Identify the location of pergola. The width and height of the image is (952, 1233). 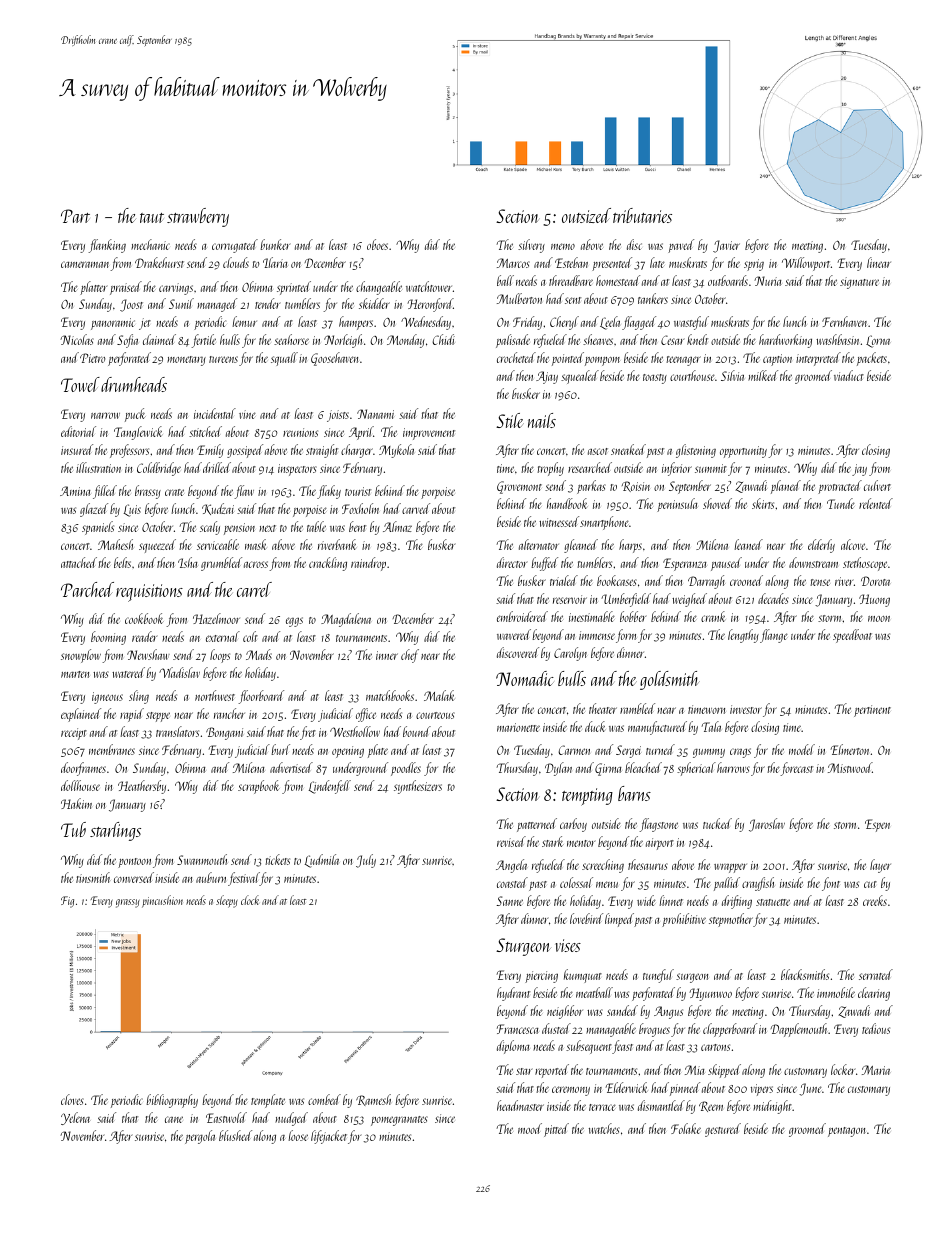
(200, 1137).
